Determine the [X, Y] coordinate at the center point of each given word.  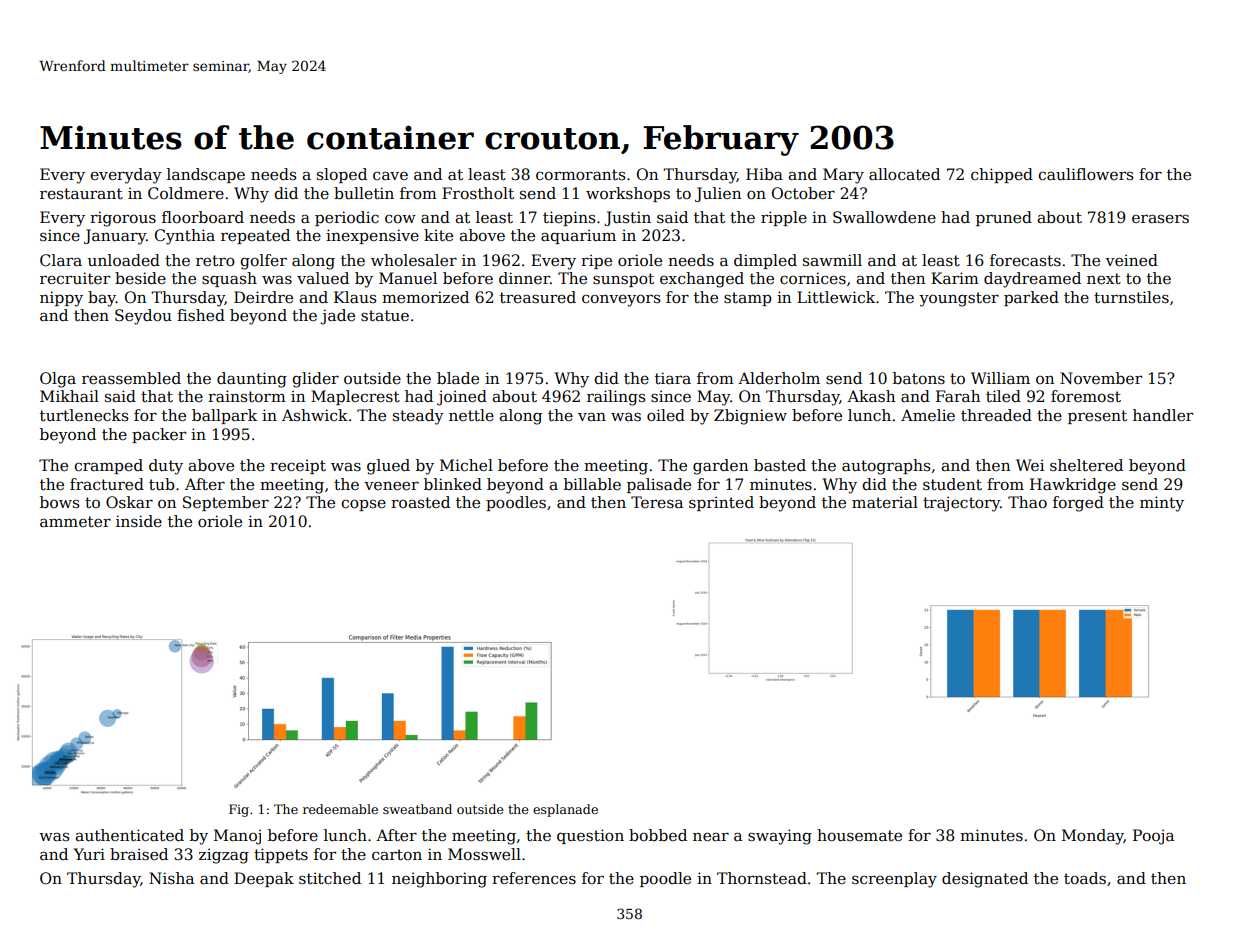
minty [1162, 504]
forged [1078, 504]
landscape [206, 175]
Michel [466, 465]
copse [363, 505]
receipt [298, 466]
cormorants [580, 175]
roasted [420, 502]
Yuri [89, 854]
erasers [1160, 219]
